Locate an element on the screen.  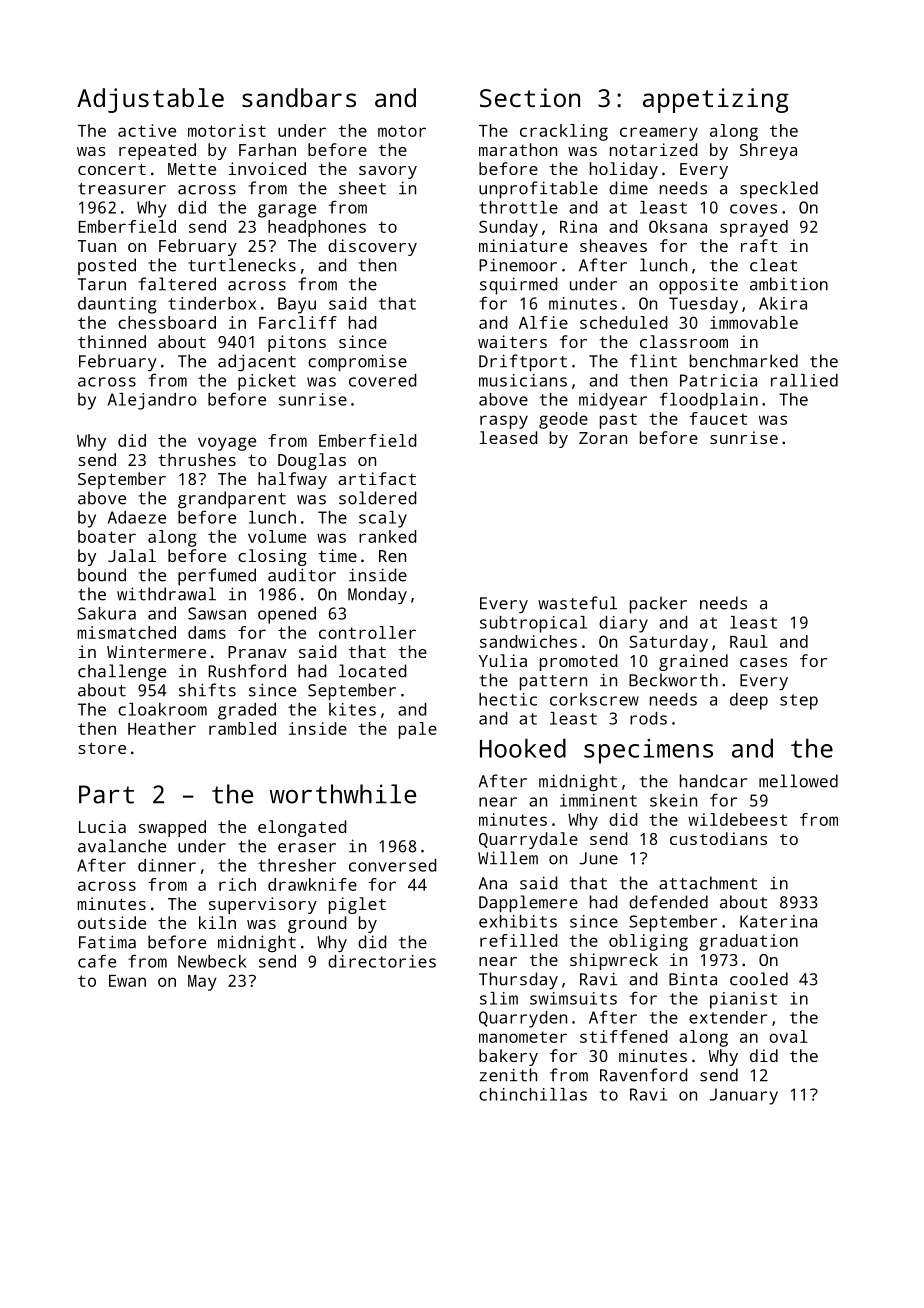
faucet is located at coordinates (718, 418).
